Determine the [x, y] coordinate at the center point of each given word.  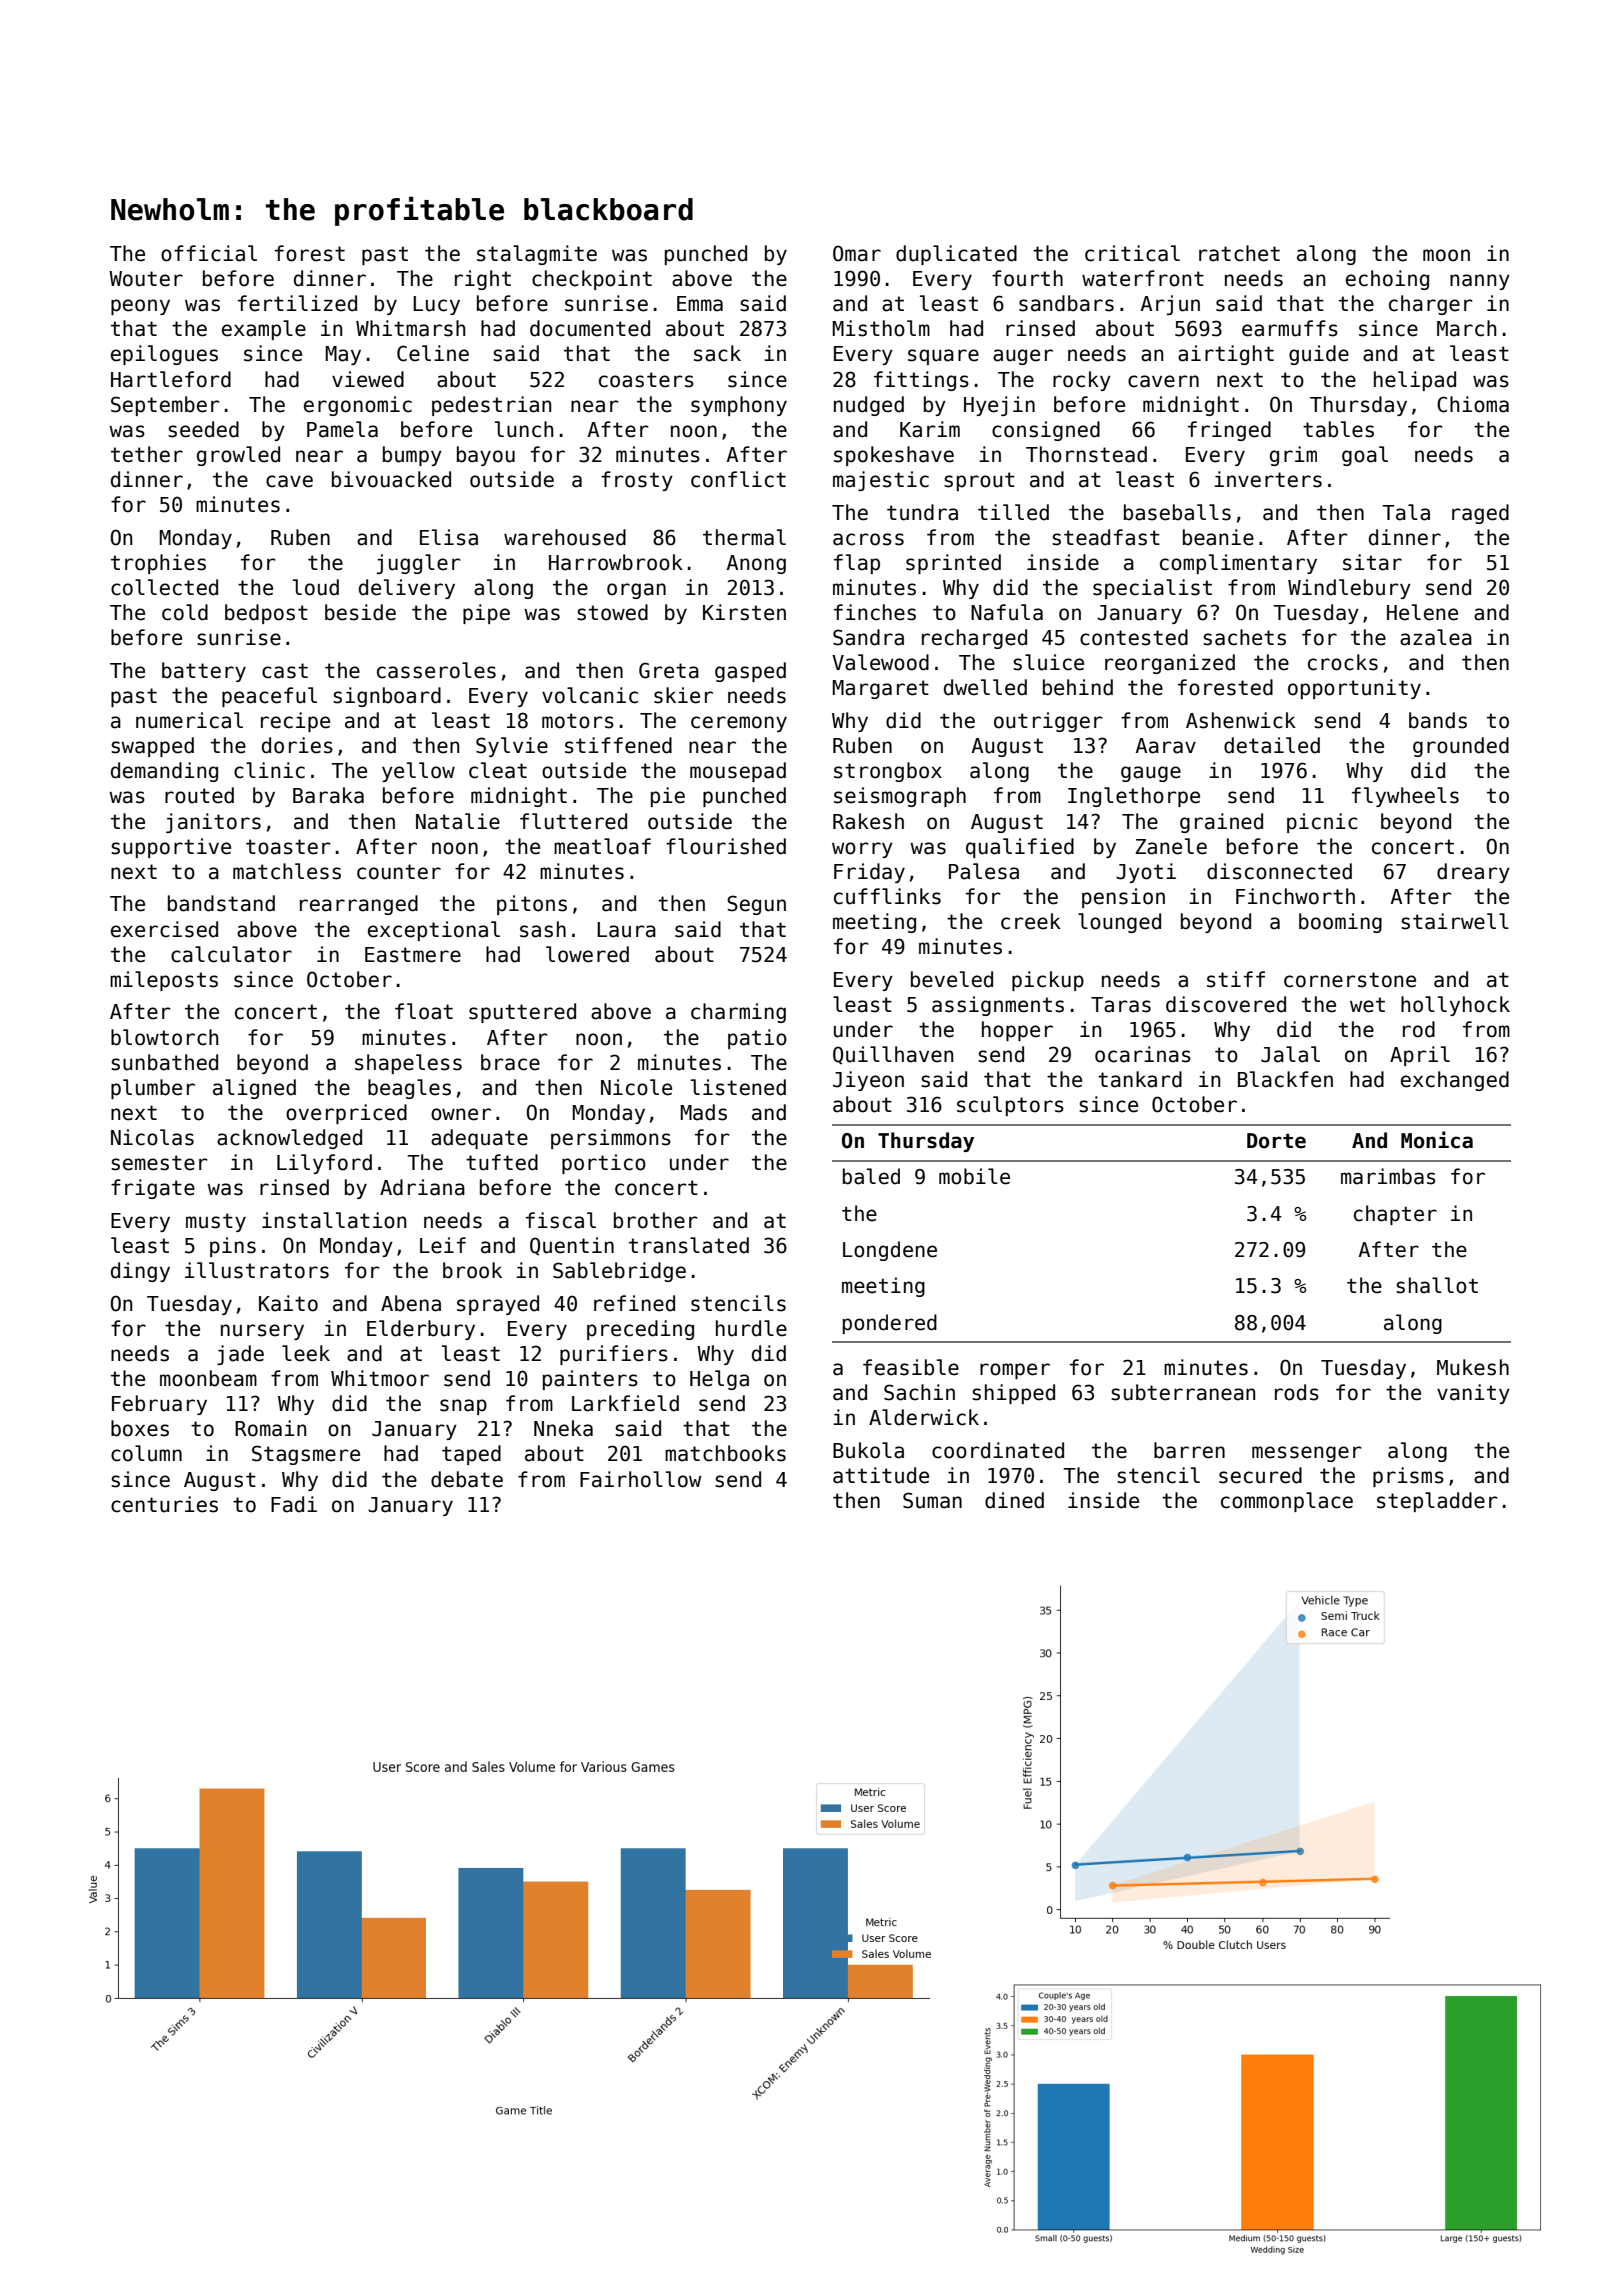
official [209, 253]
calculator [231, 954]
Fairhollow [640, 1479]
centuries [164, 1504]
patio [757, 1039]
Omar [857, 253]
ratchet [1239, 253]
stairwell [1455, 921]
